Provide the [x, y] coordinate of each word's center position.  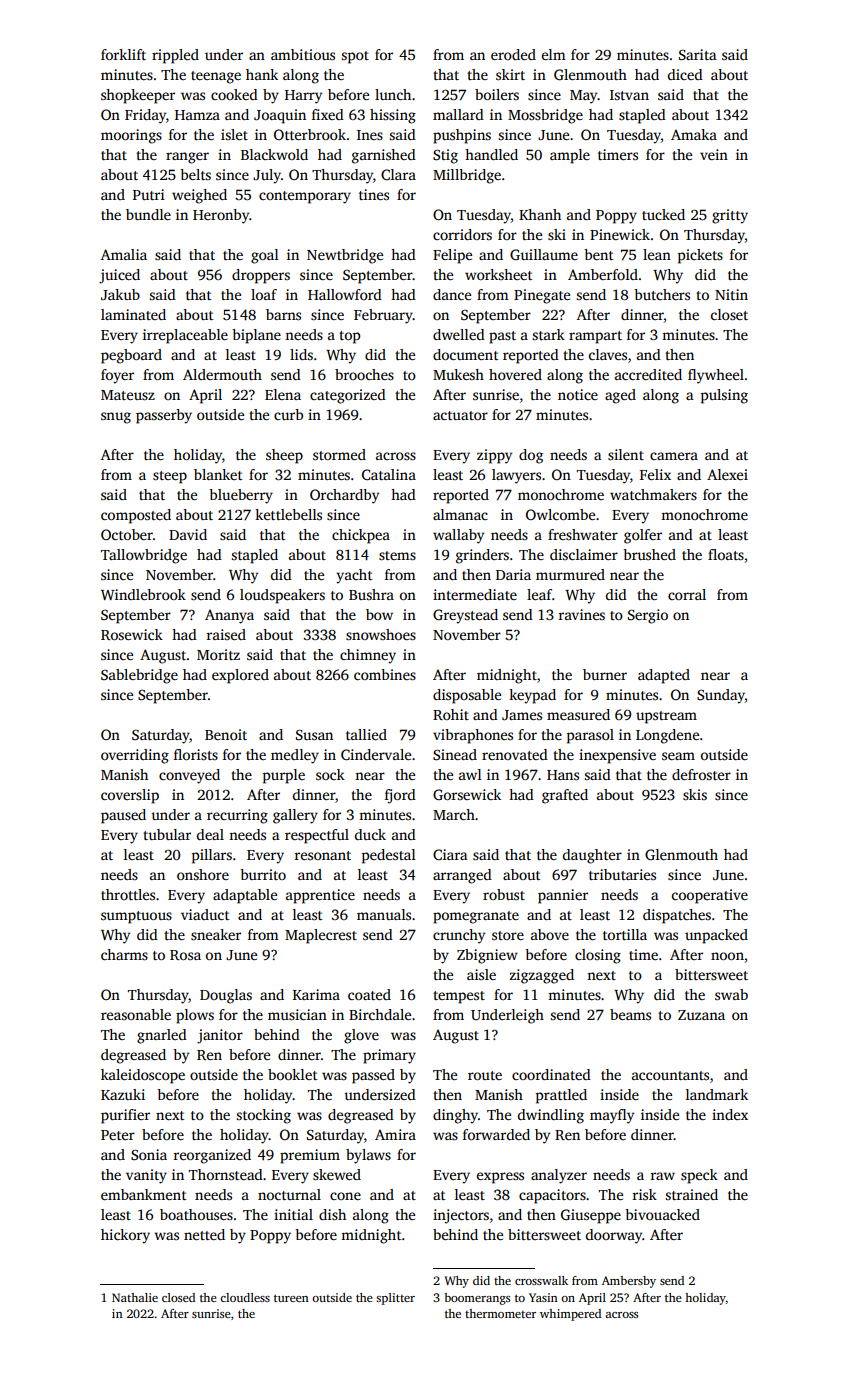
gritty [730, 216]
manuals [384, 914]
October [127, 534]
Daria [513, 574]
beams [630, 1014]
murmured [570, 574]
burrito [263, 874]
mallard [458, 114]
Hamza [197, 115]
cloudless [245, 1297]
